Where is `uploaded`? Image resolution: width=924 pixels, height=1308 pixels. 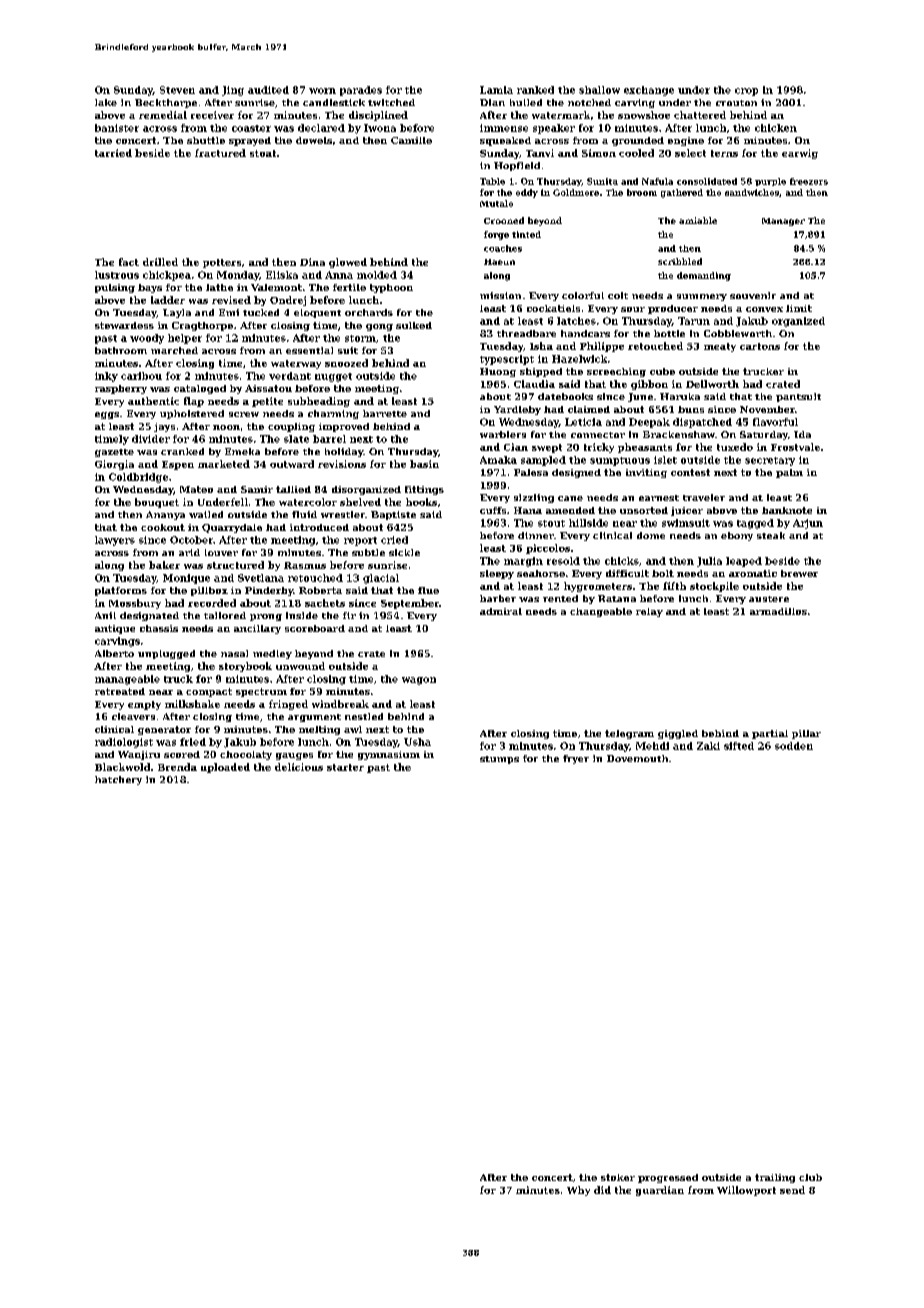
uploaded is located at coordinates (225, 768).
